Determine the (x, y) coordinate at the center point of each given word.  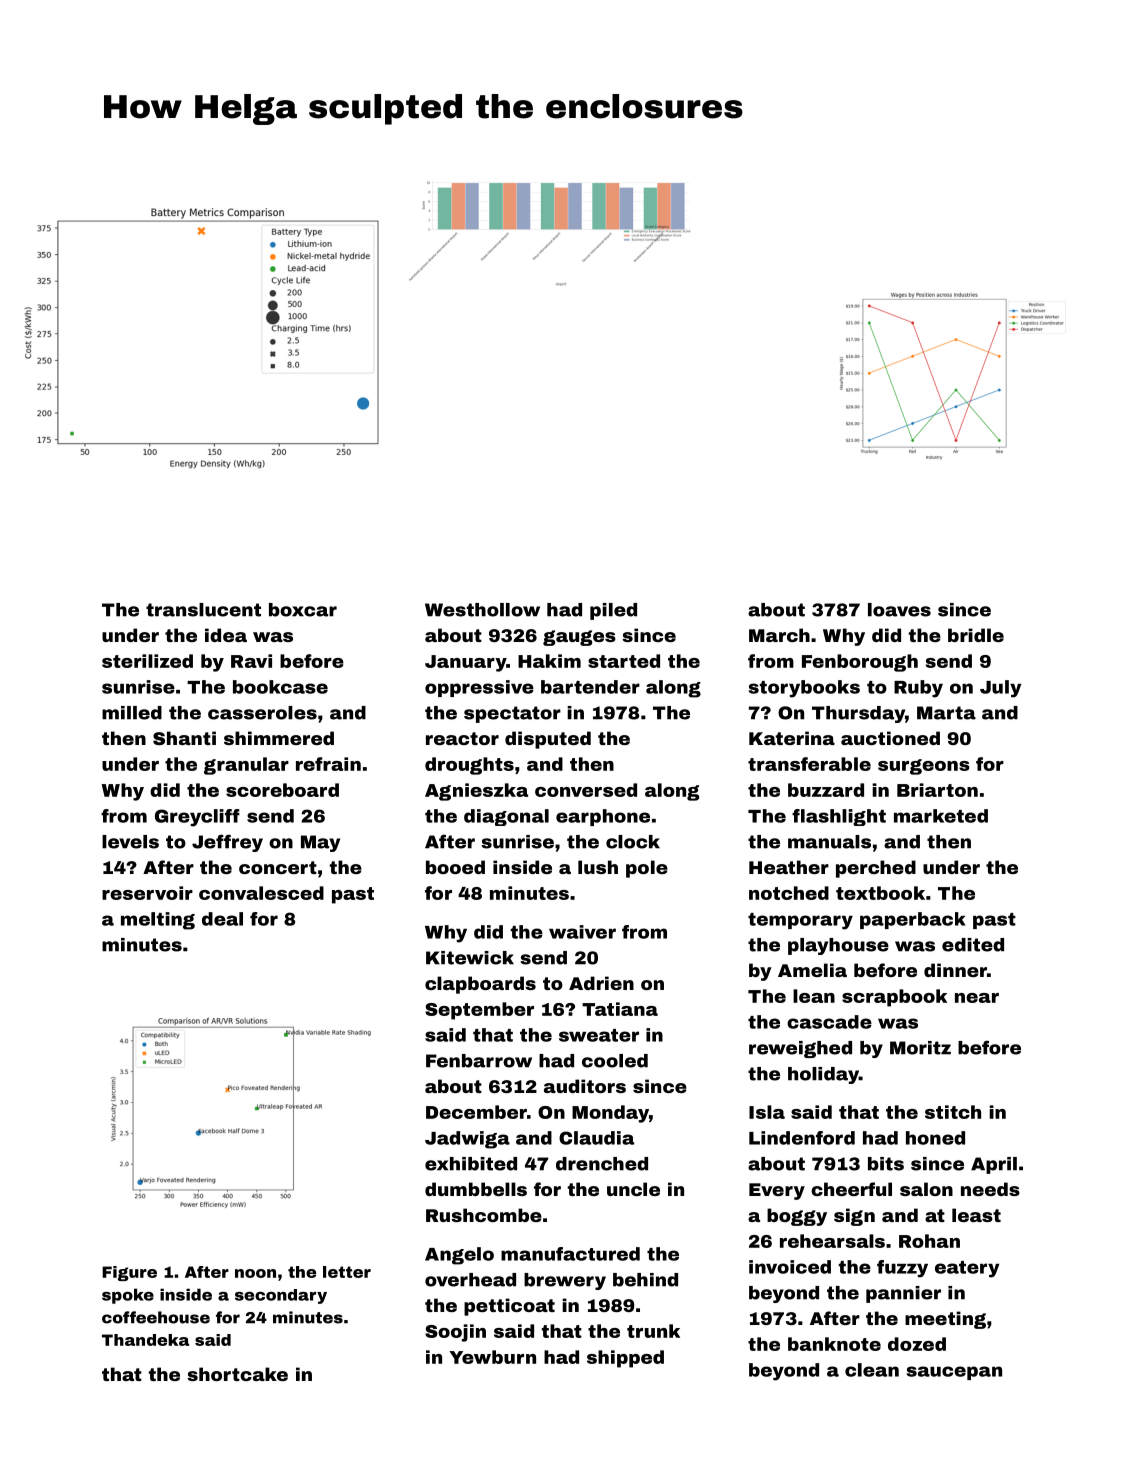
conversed (586, 790)
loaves (899, 610)
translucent (203, 610)
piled (613, 611)
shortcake (237, 1374)
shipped (625, 1359)
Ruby (918, 689)
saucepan (954, 1373)
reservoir (147, 893)
